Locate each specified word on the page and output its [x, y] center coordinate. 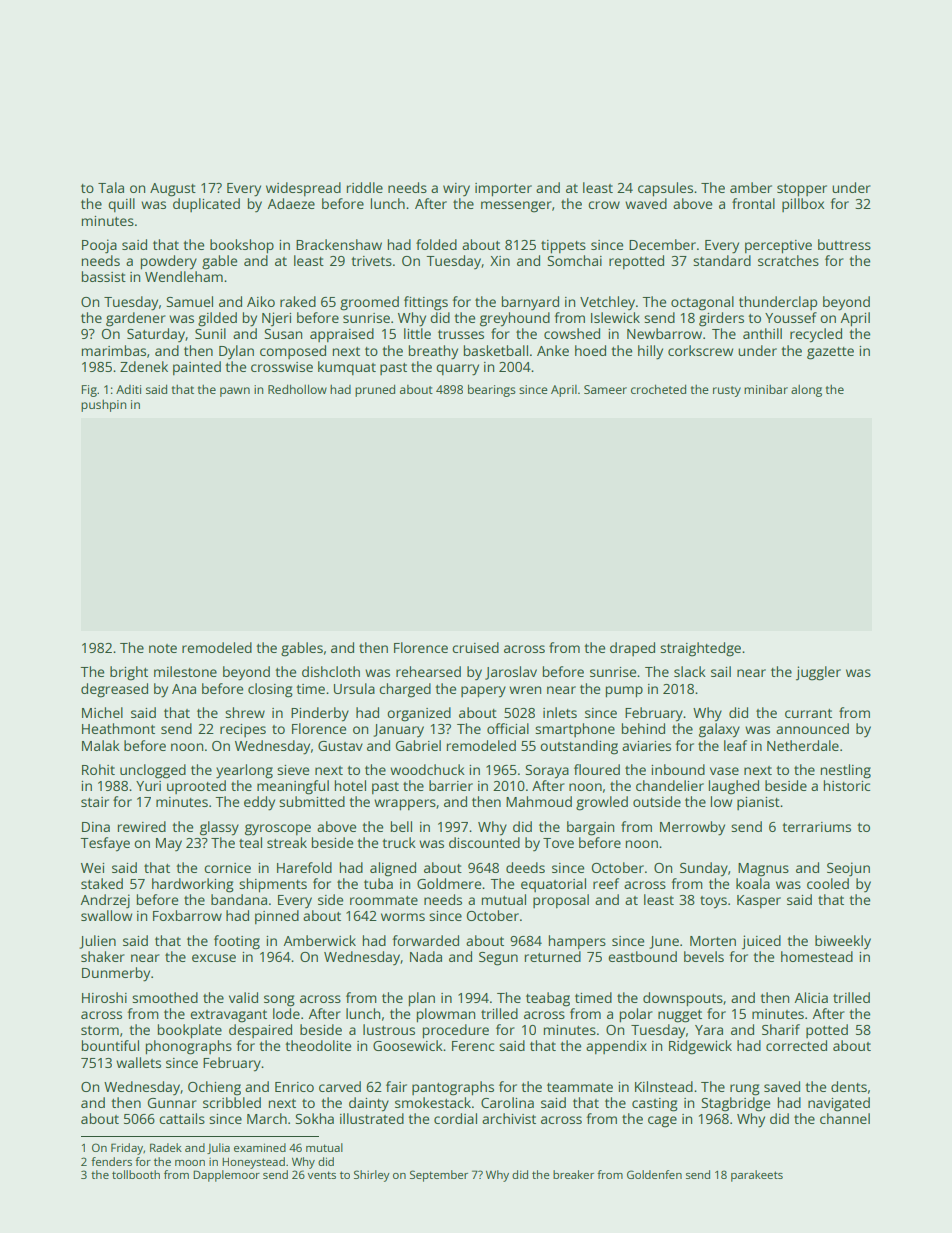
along [806, 391]
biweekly [843, 942]
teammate [580, 1087]
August [173, 190]
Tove [558, 843]
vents [322, 1175]
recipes [243, 730]
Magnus [763, 870]
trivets [371, 261]
